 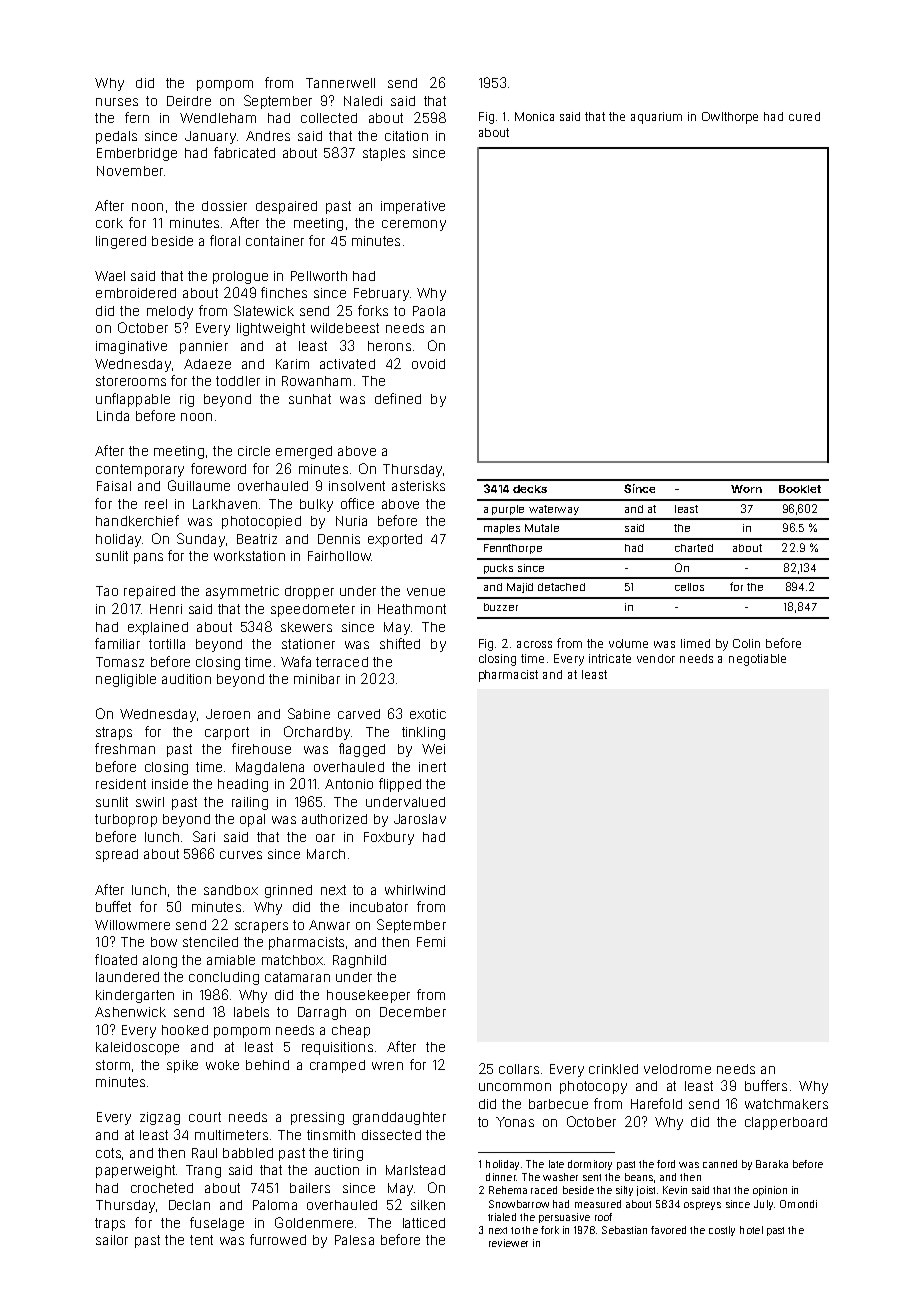 What do you see at coordinates (240, 277) in the screenshot?
I see `prologue` at bounding box center [240, 277].
